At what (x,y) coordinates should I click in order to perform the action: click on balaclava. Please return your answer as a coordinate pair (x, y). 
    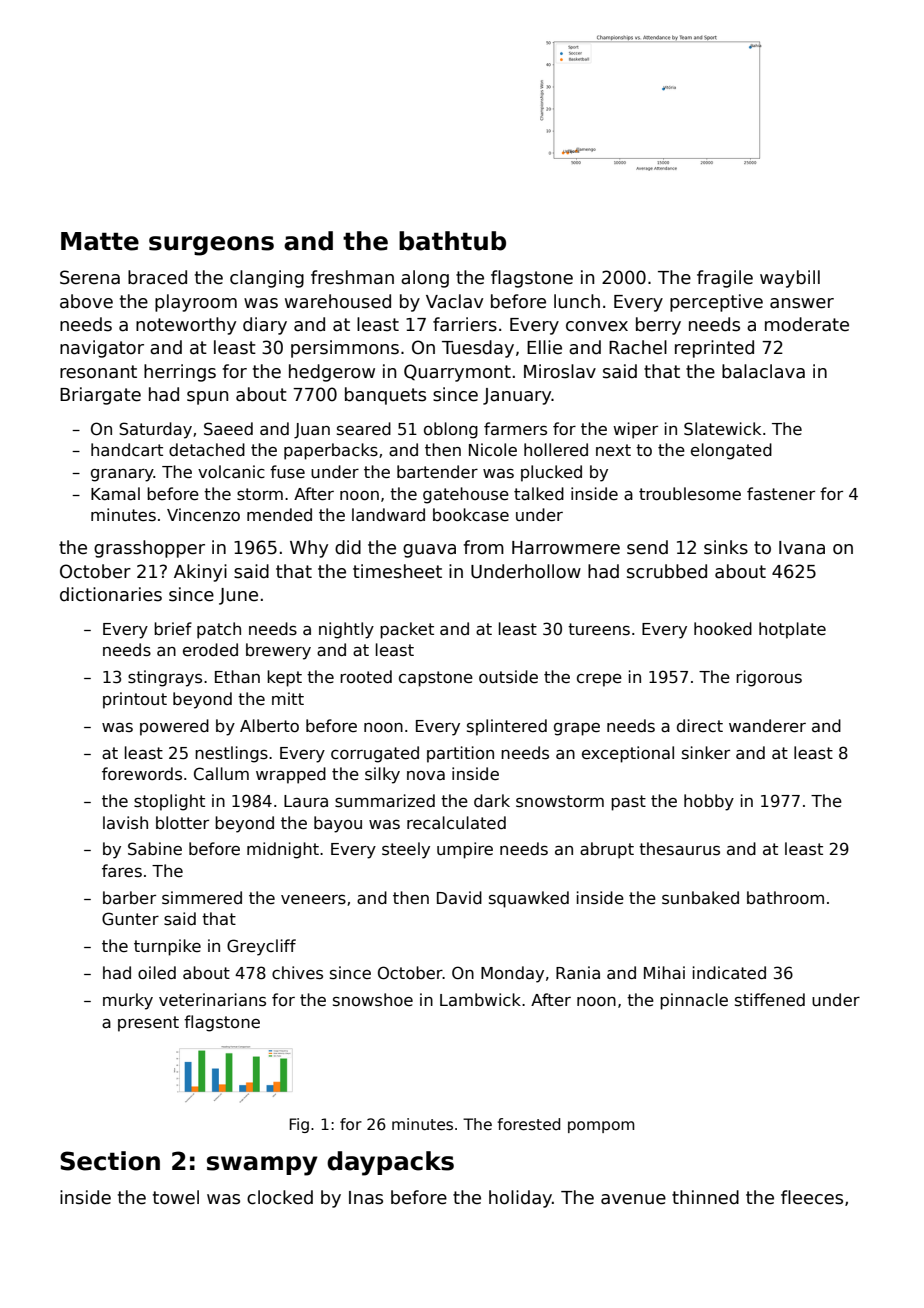
    Looking at the image, I should click on (763, 371).
